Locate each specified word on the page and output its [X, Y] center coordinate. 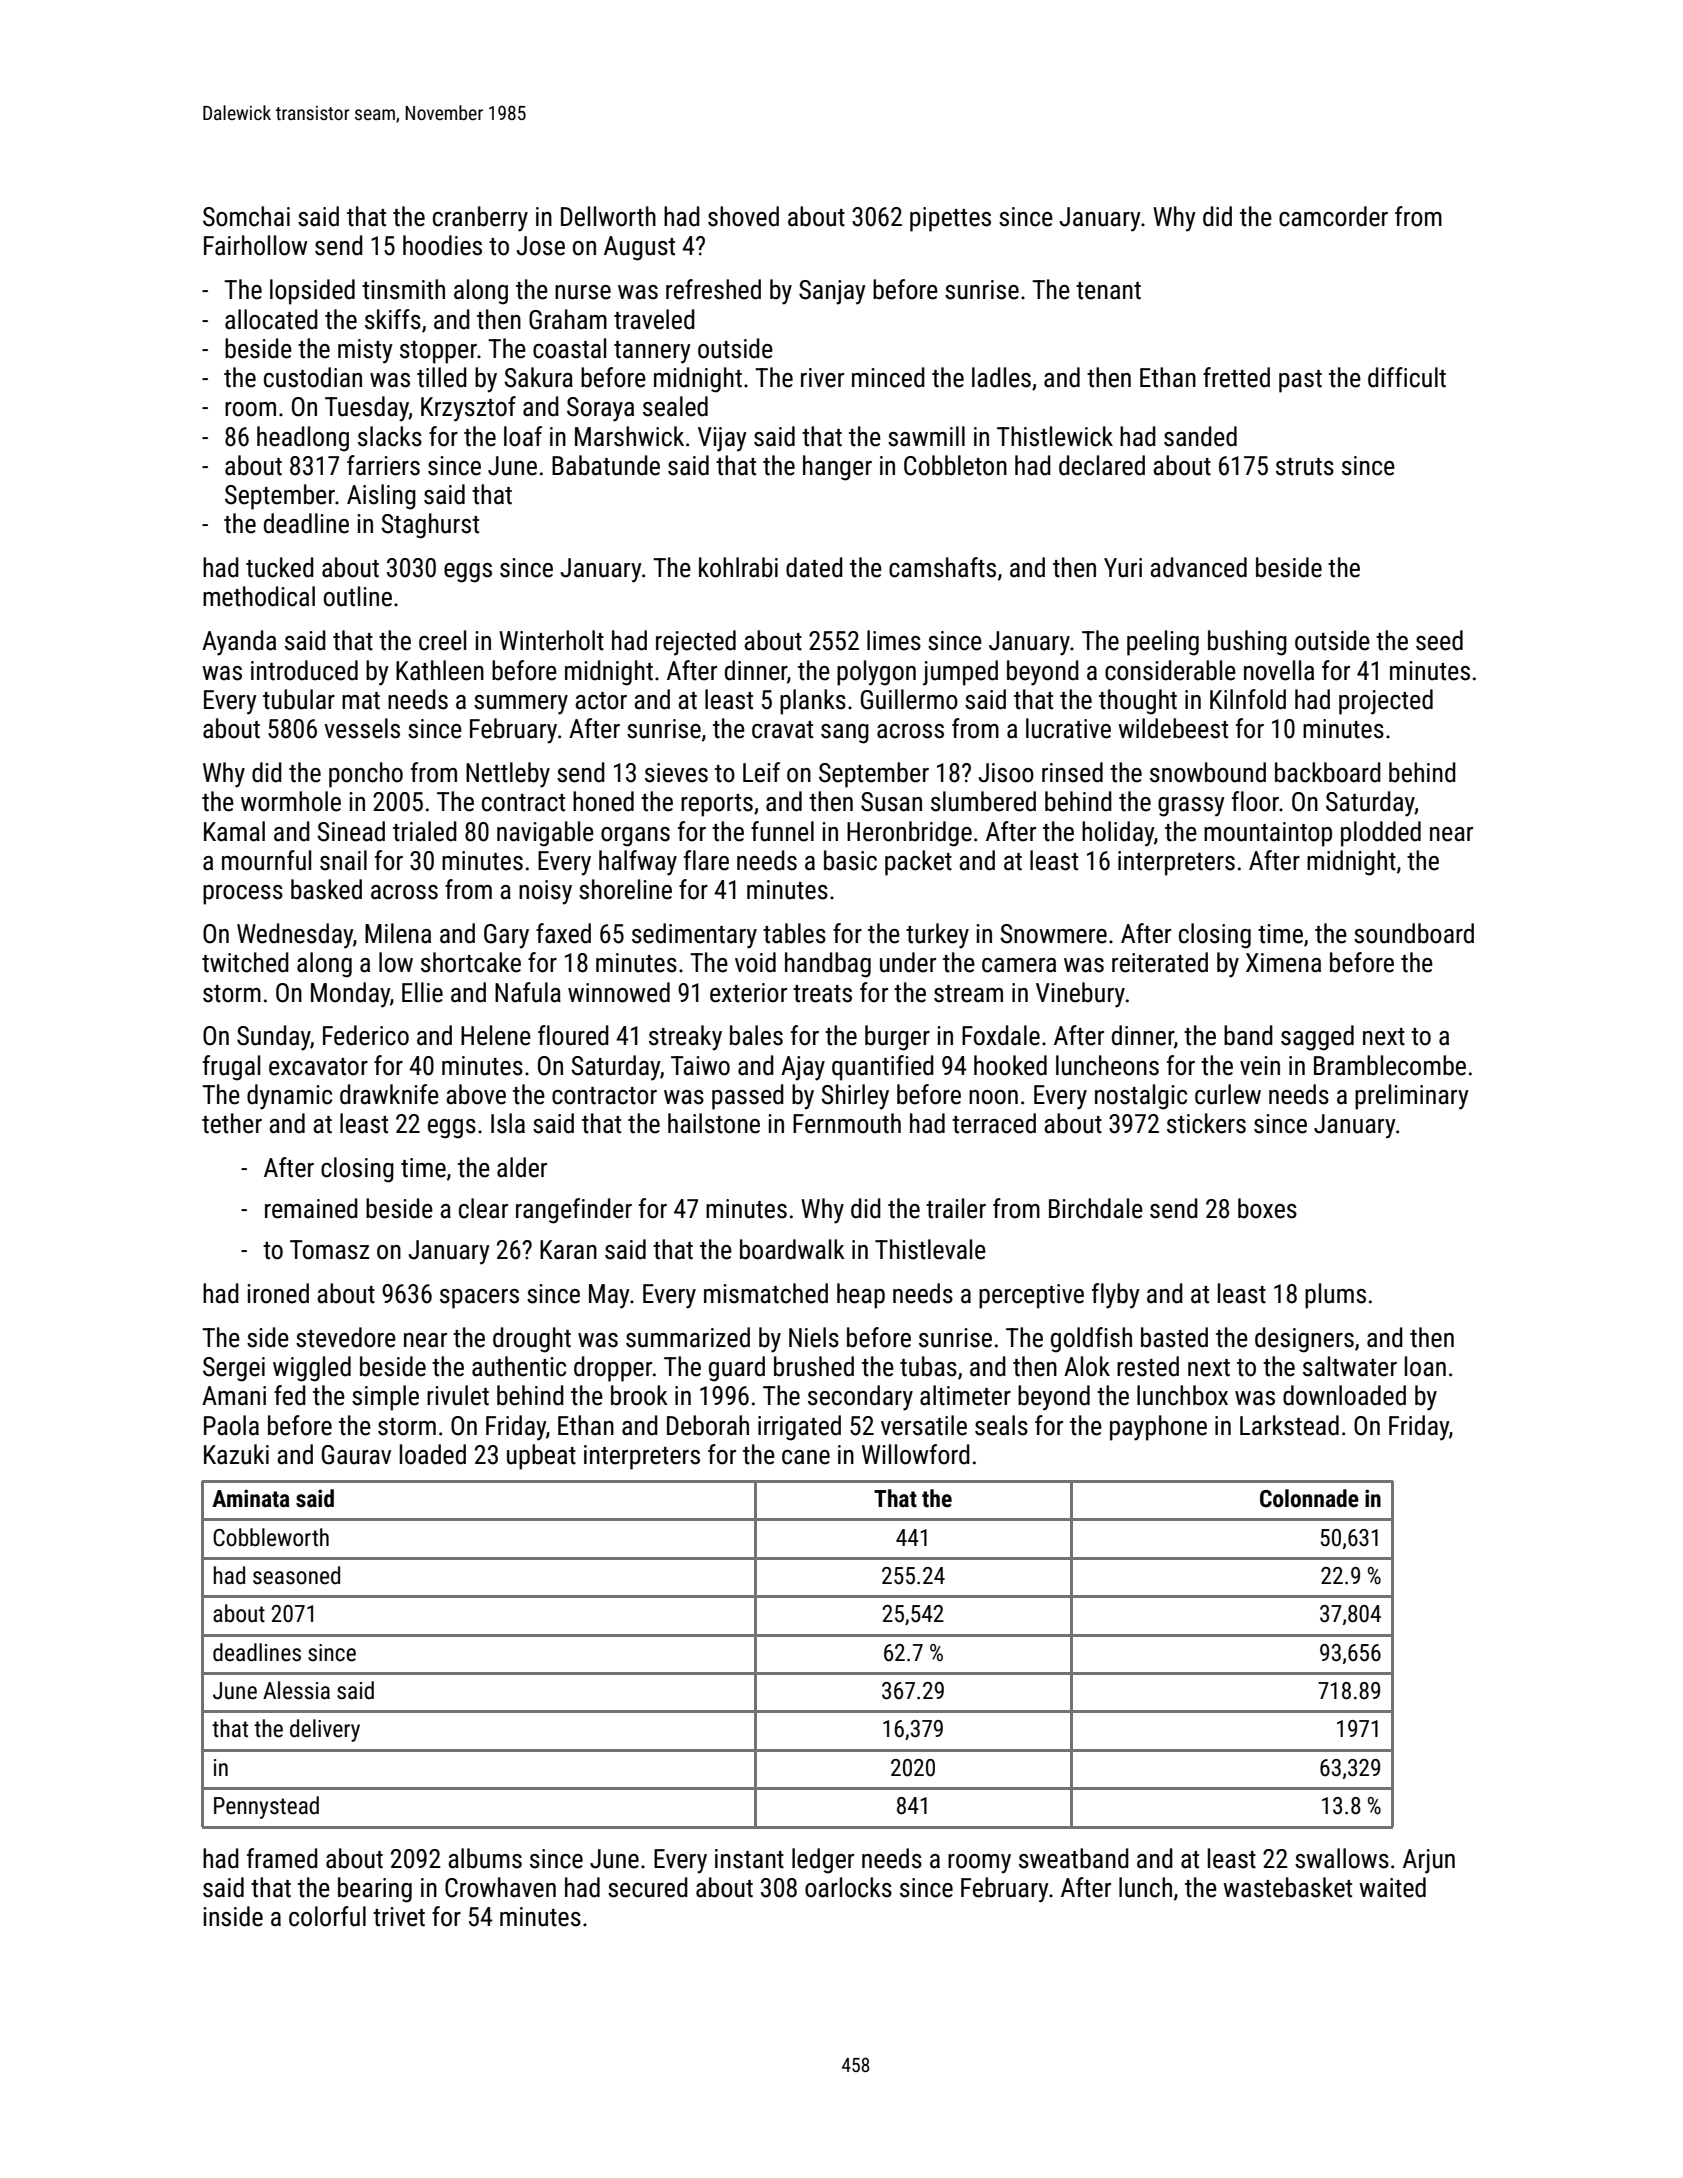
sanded [1200, 436]
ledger [823, 1861]
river [822, 378]
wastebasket [1287, 1887]
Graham [568, 319]
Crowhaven [500, 1887]
